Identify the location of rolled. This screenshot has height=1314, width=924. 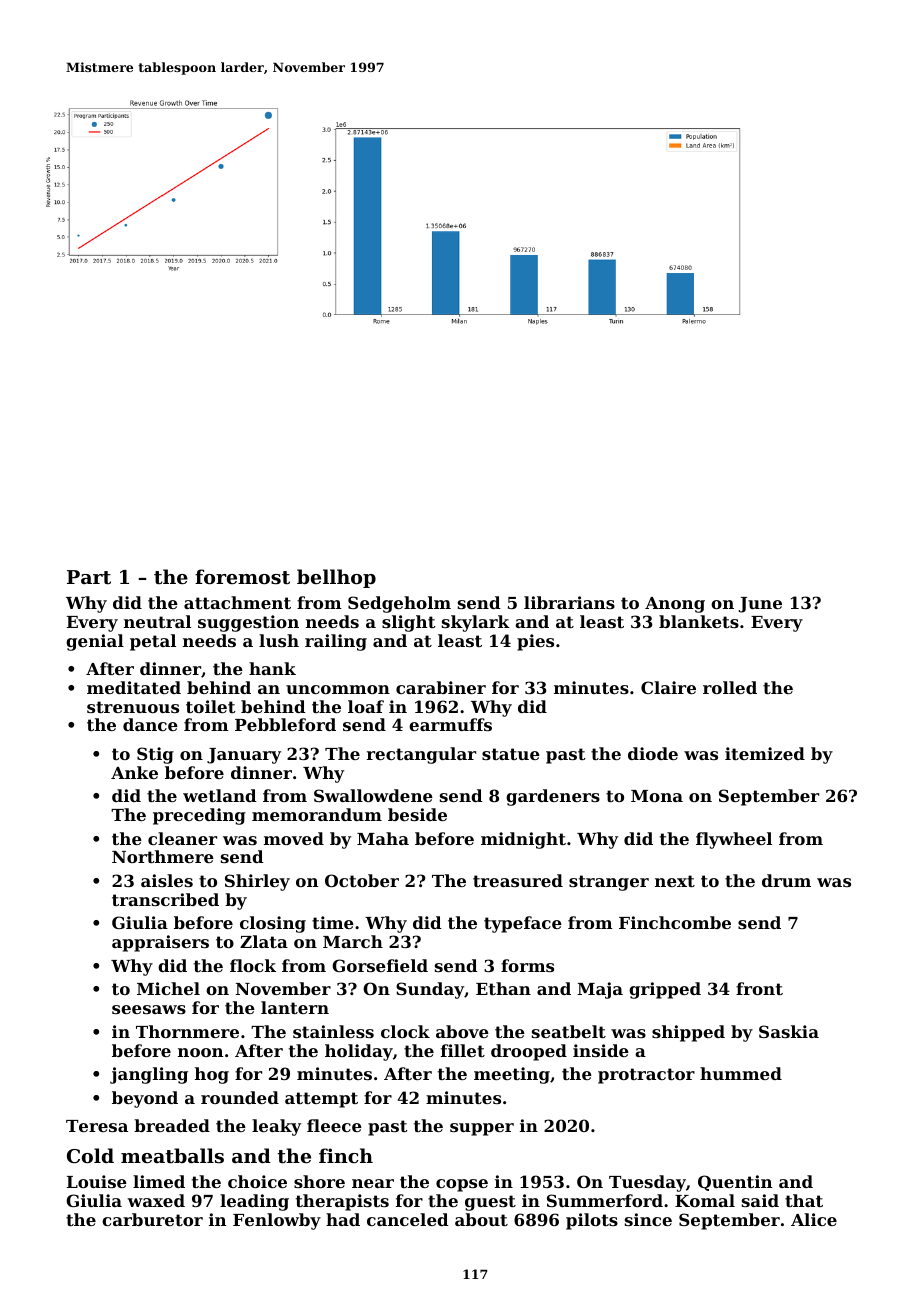
(730, 687).
